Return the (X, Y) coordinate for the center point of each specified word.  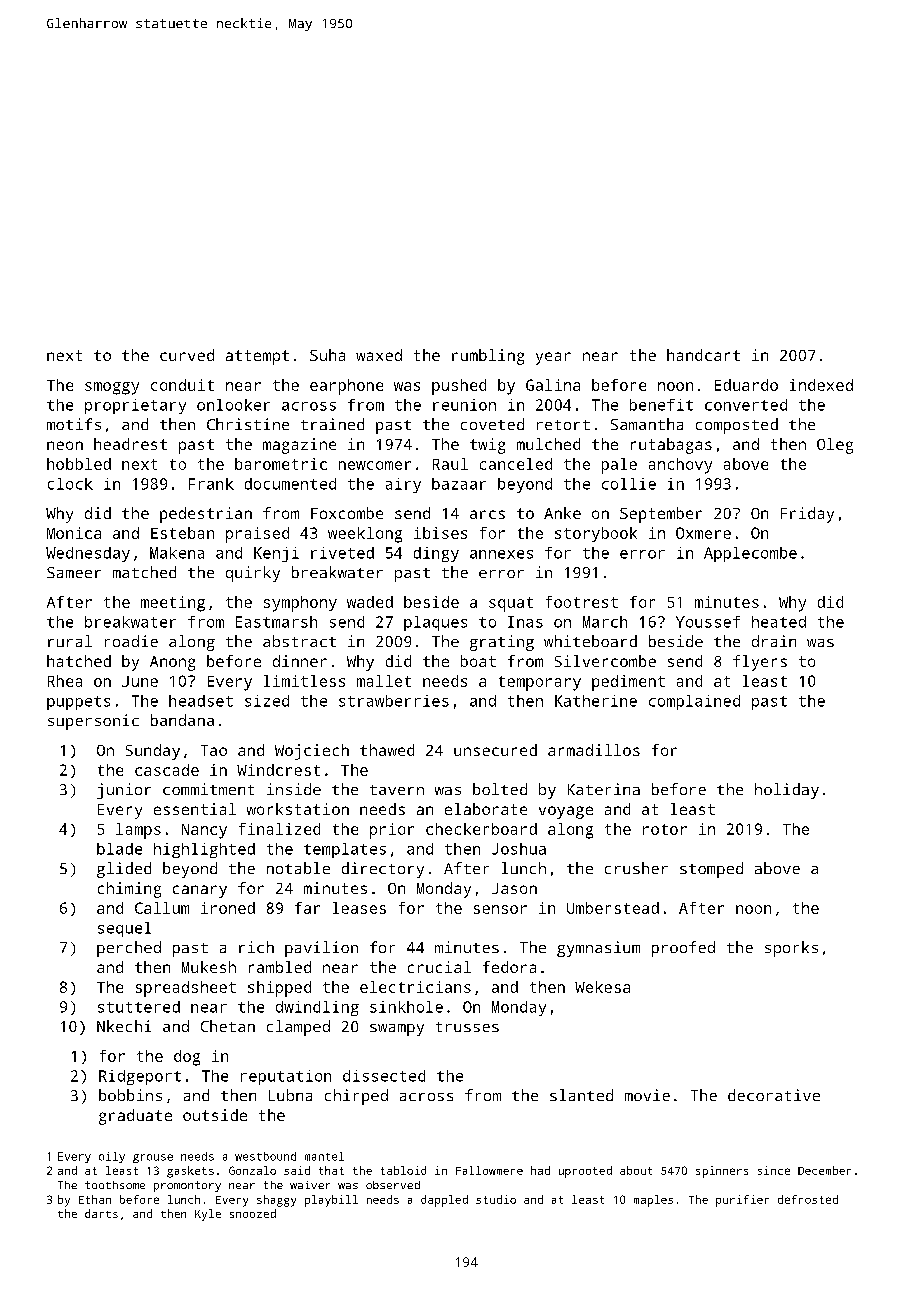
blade (119, 849)
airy (403, 485)
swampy (397, 1030)
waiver (310, 1185)
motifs (74, 424)
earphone (346, 387)
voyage (566, 812)
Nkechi (124, 1026)
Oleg (835, 446)
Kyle (208, 1215)
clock (70, 484)
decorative (774, 1095)
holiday (787, 791)
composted (737, 426)
